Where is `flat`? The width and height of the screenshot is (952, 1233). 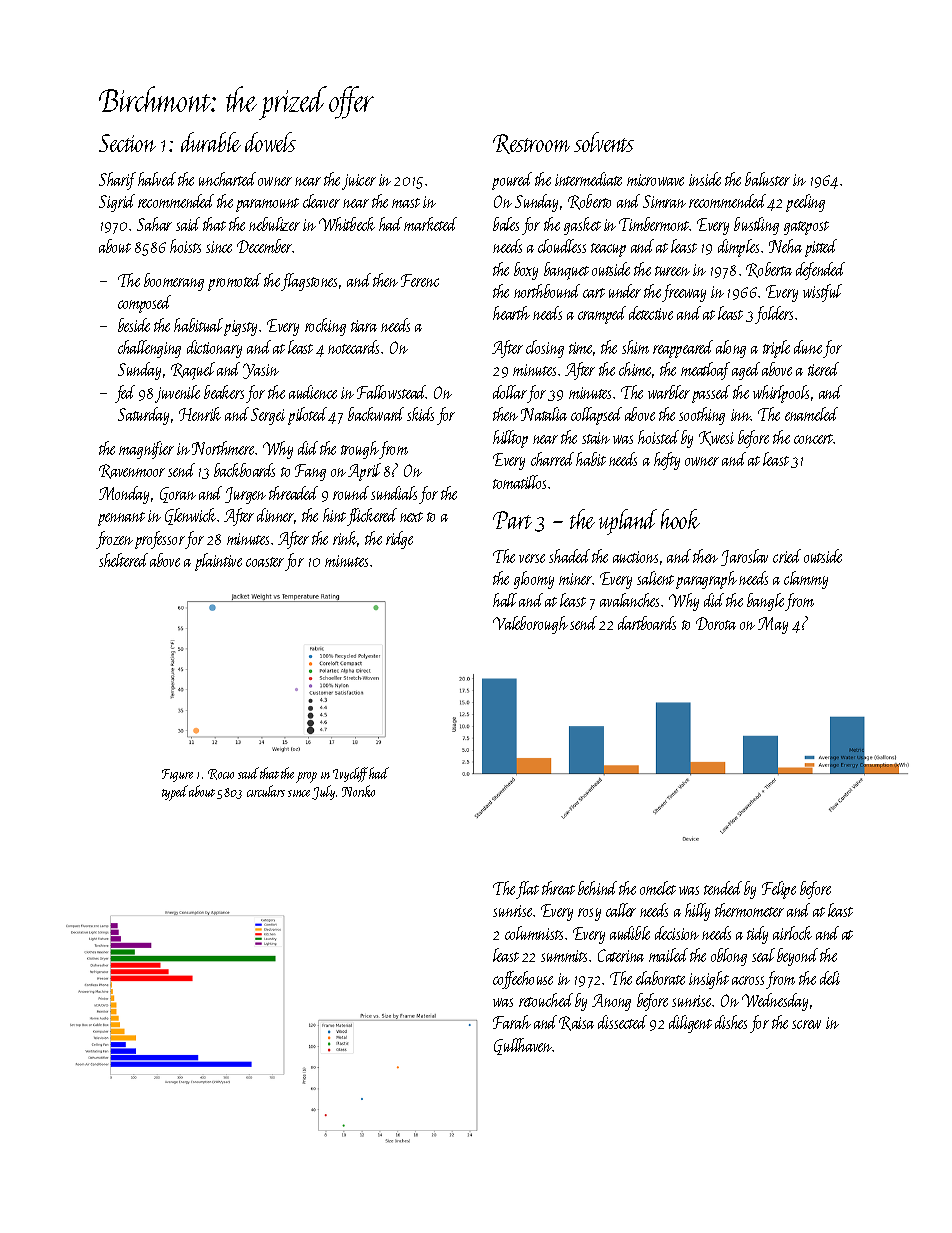 flat is located at coordinates (528, 890).
